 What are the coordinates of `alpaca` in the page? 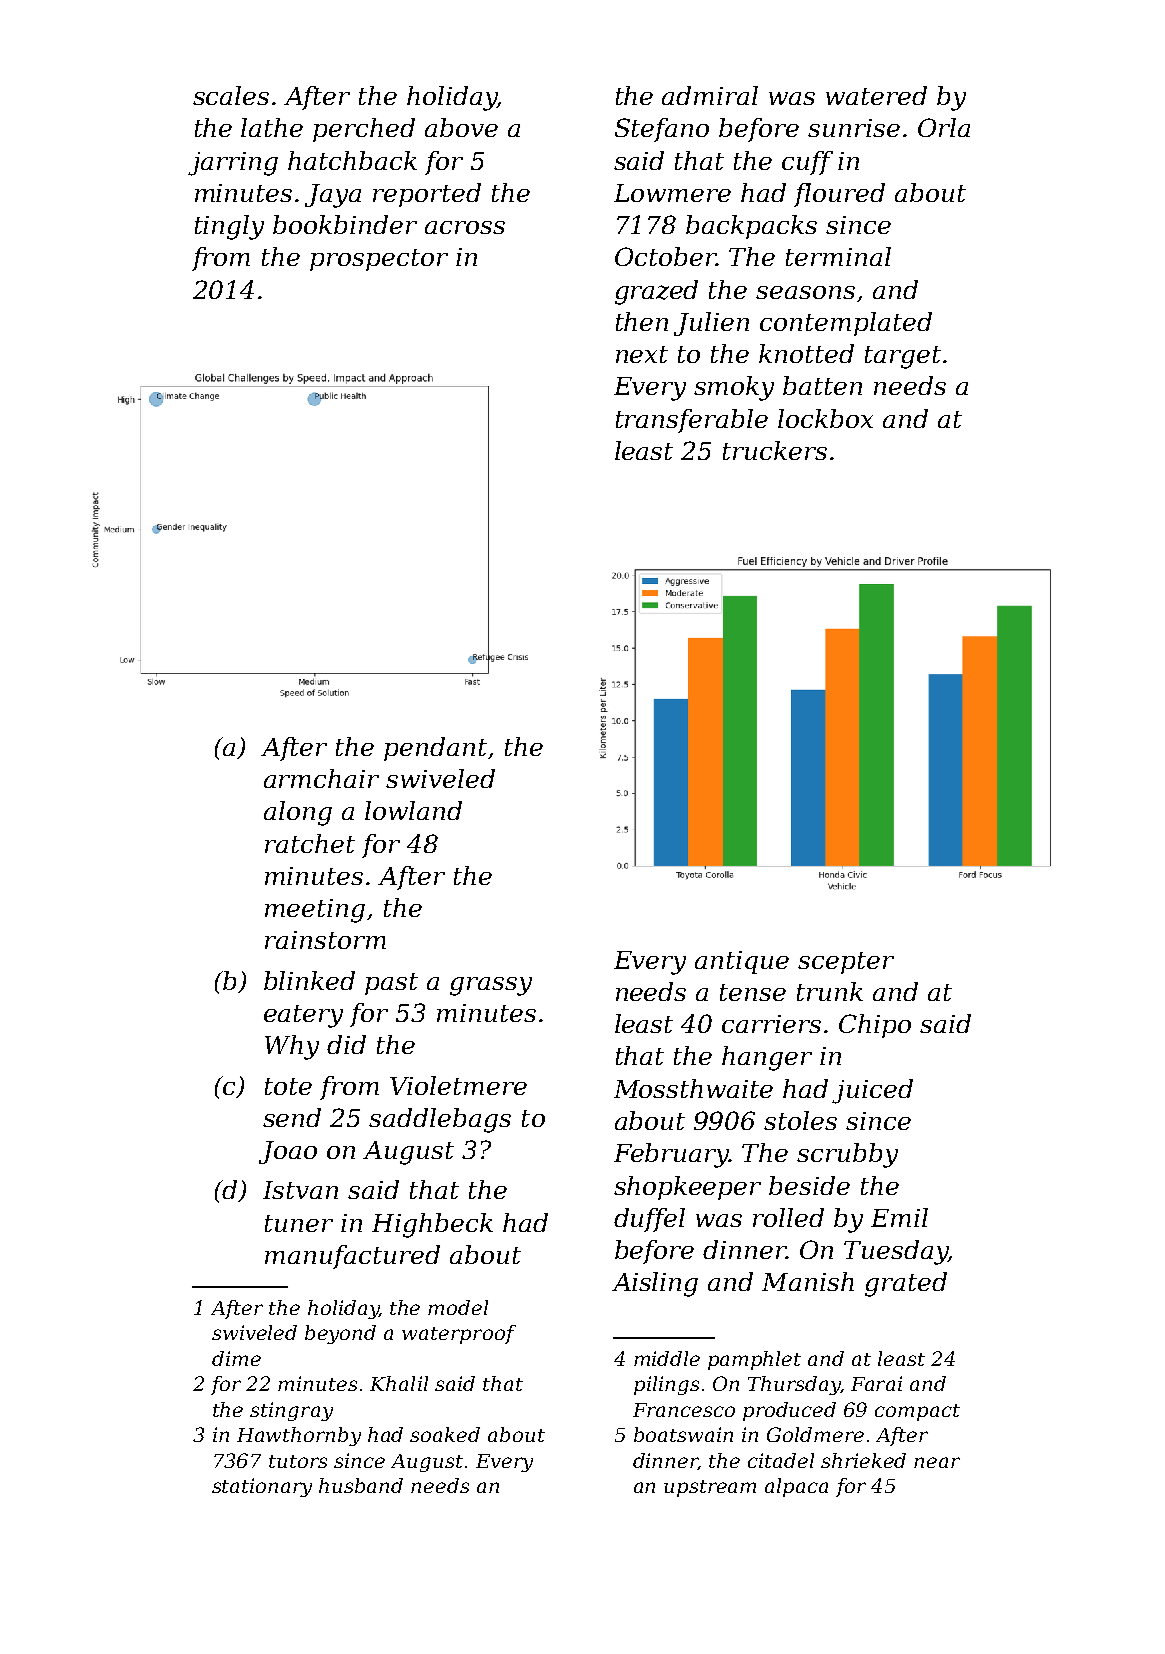 It's located at (796, 1487).
